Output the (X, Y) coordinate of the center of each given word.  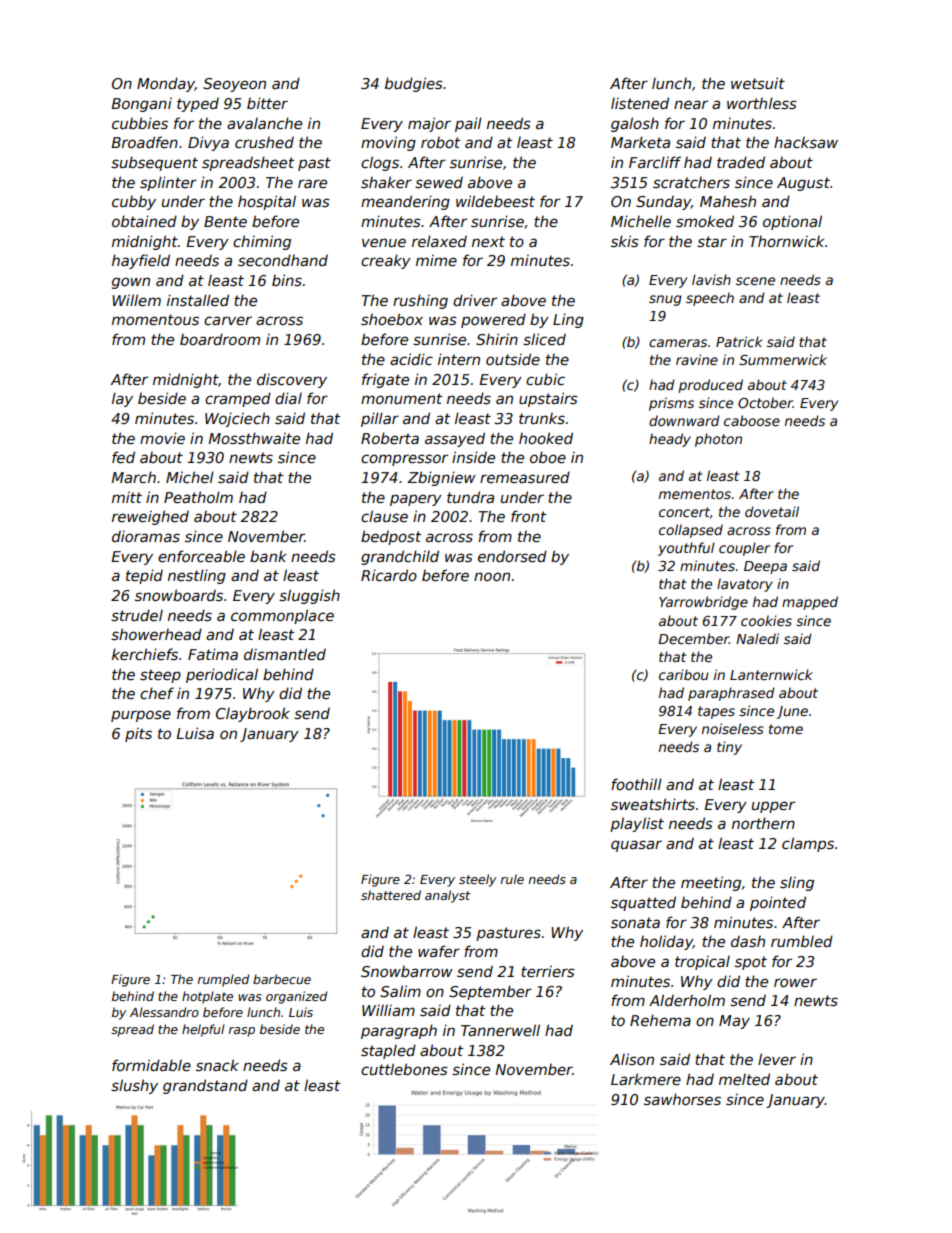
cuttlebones (404, 1069)
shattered (391, 895)
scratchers (691, 182)
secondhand (283, 260)
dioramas (146, 536)
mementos (695, 494)
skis (625, 241)
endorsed (512, 556)
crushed (264, 142)
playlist (637, 824)
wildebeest (495, 201)
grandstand (205, 1086)
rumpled (223, 980)
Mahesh (728, 201)
